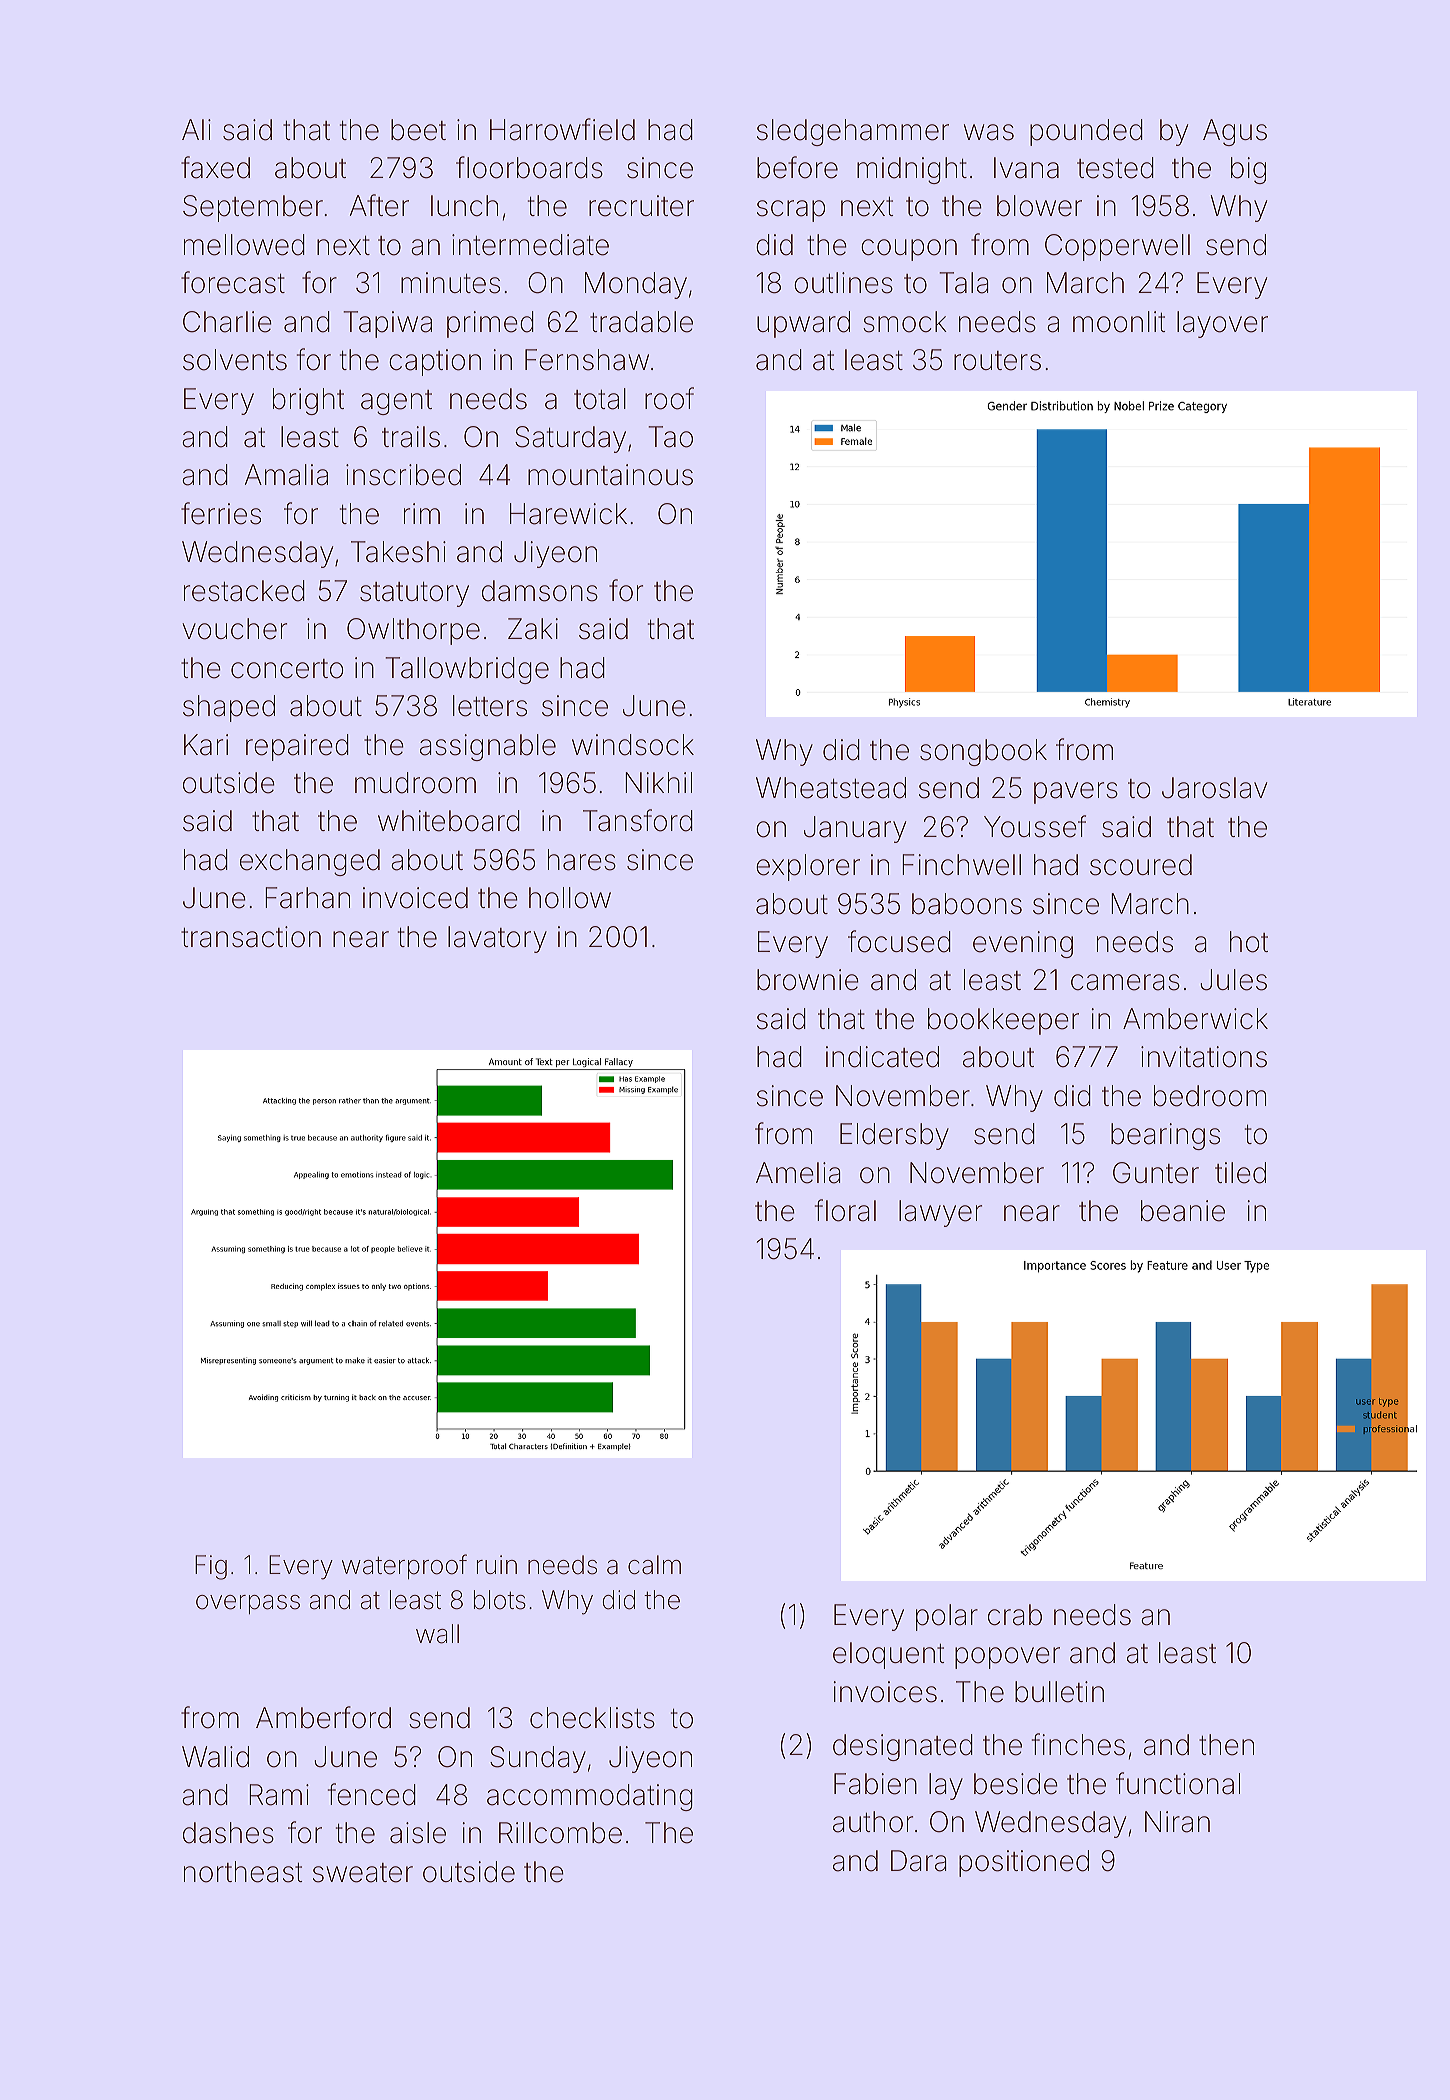 The image size is (1450, 2100). Describe the element at coordinates (215, 167) in the page. I see `faxed` at that location.
